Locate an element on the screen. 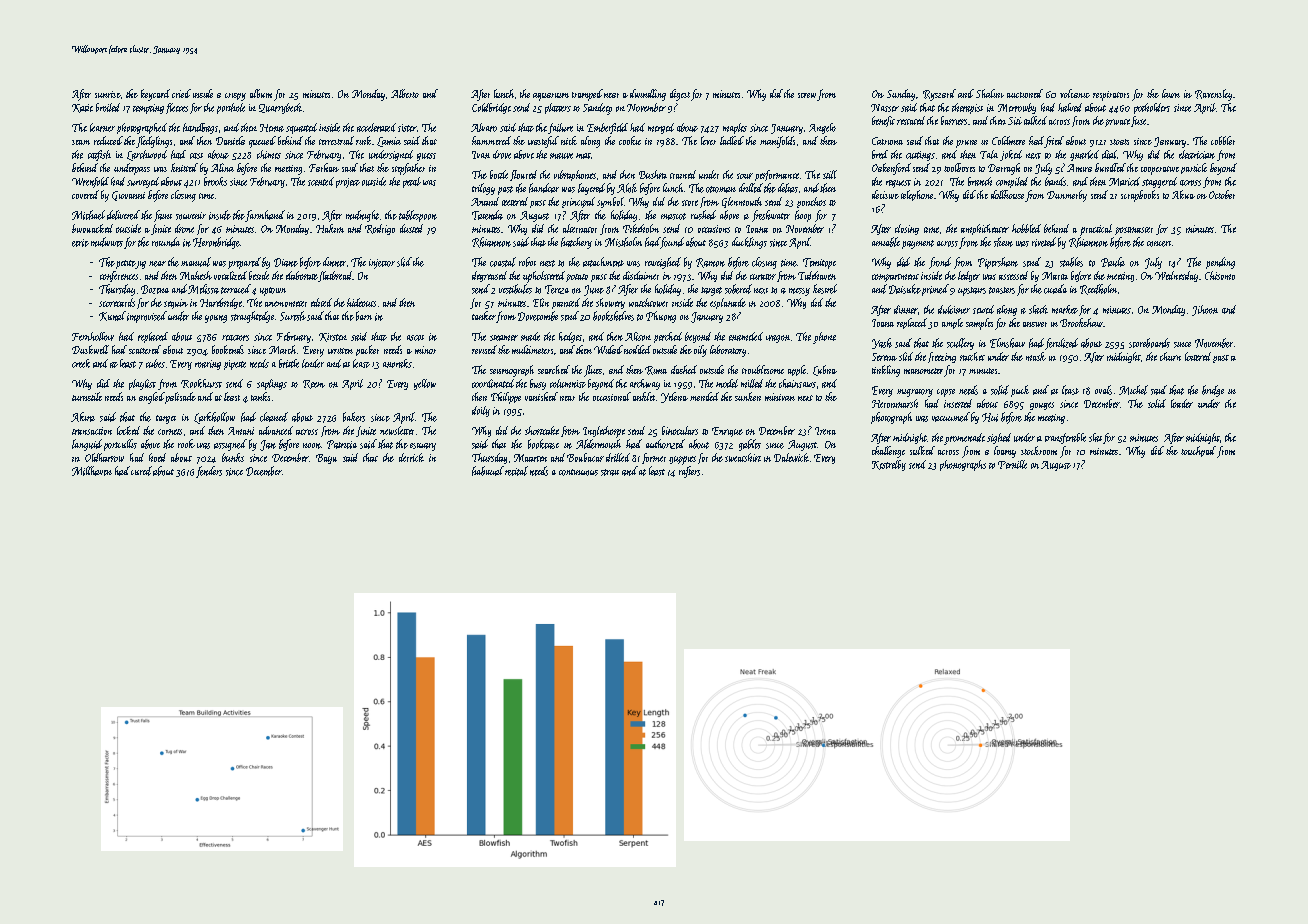  amphitheater is located at coordinates (985, 229).
